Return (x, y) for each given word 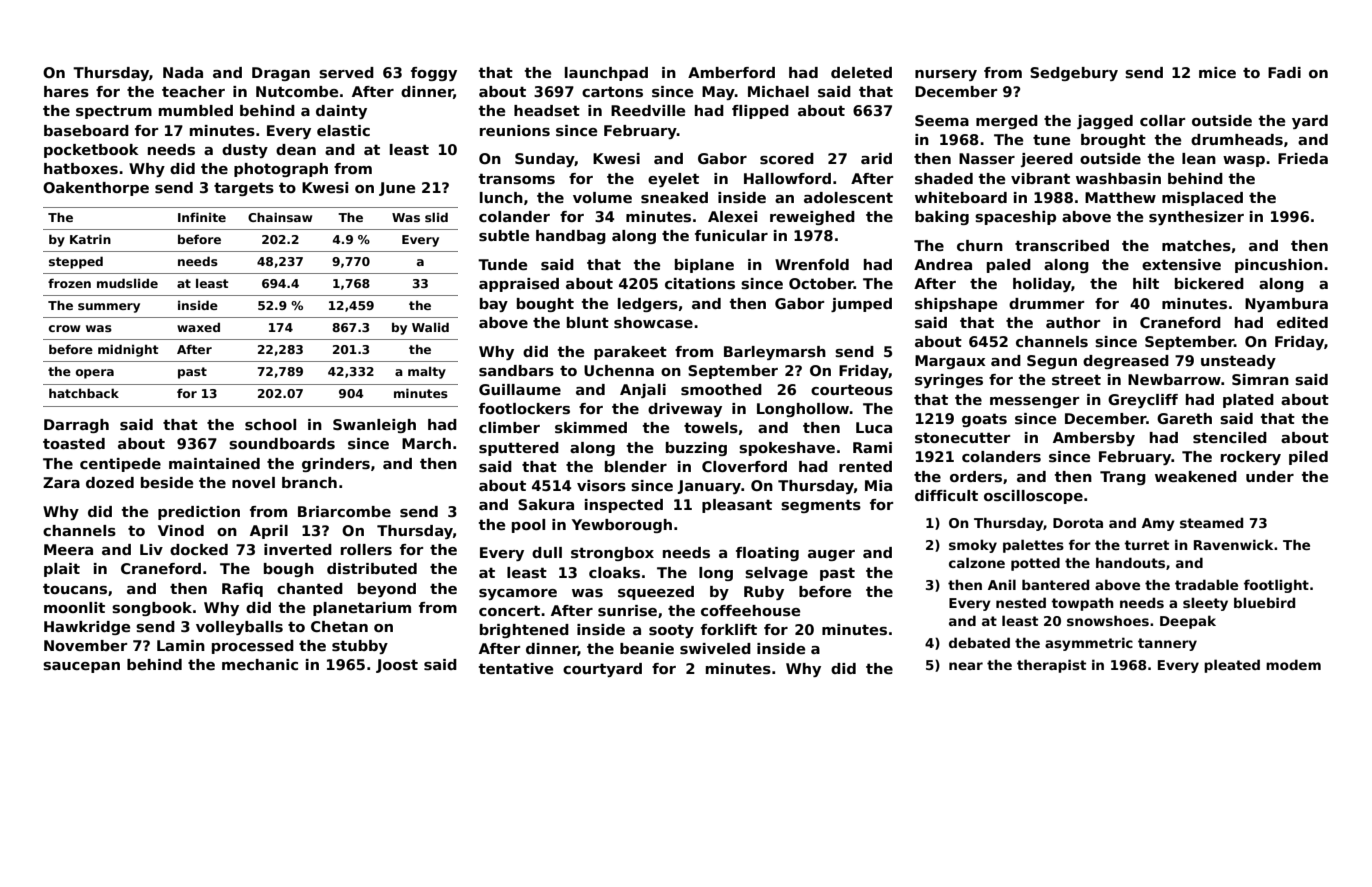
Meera (68, 549)
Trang (1123, 478)
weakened (1196, 476)
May (718, 93)
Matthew (1120, 197)
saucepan (81, 667)
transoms (517, 178)
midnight (128, 350)
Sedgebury (1074, 74)
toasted (74, 443)
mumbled (196, 110)
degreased (1126, 362)
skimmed (591, 428)
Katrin (90, 239)
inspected (624, 506)
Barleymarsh (775, 353)
